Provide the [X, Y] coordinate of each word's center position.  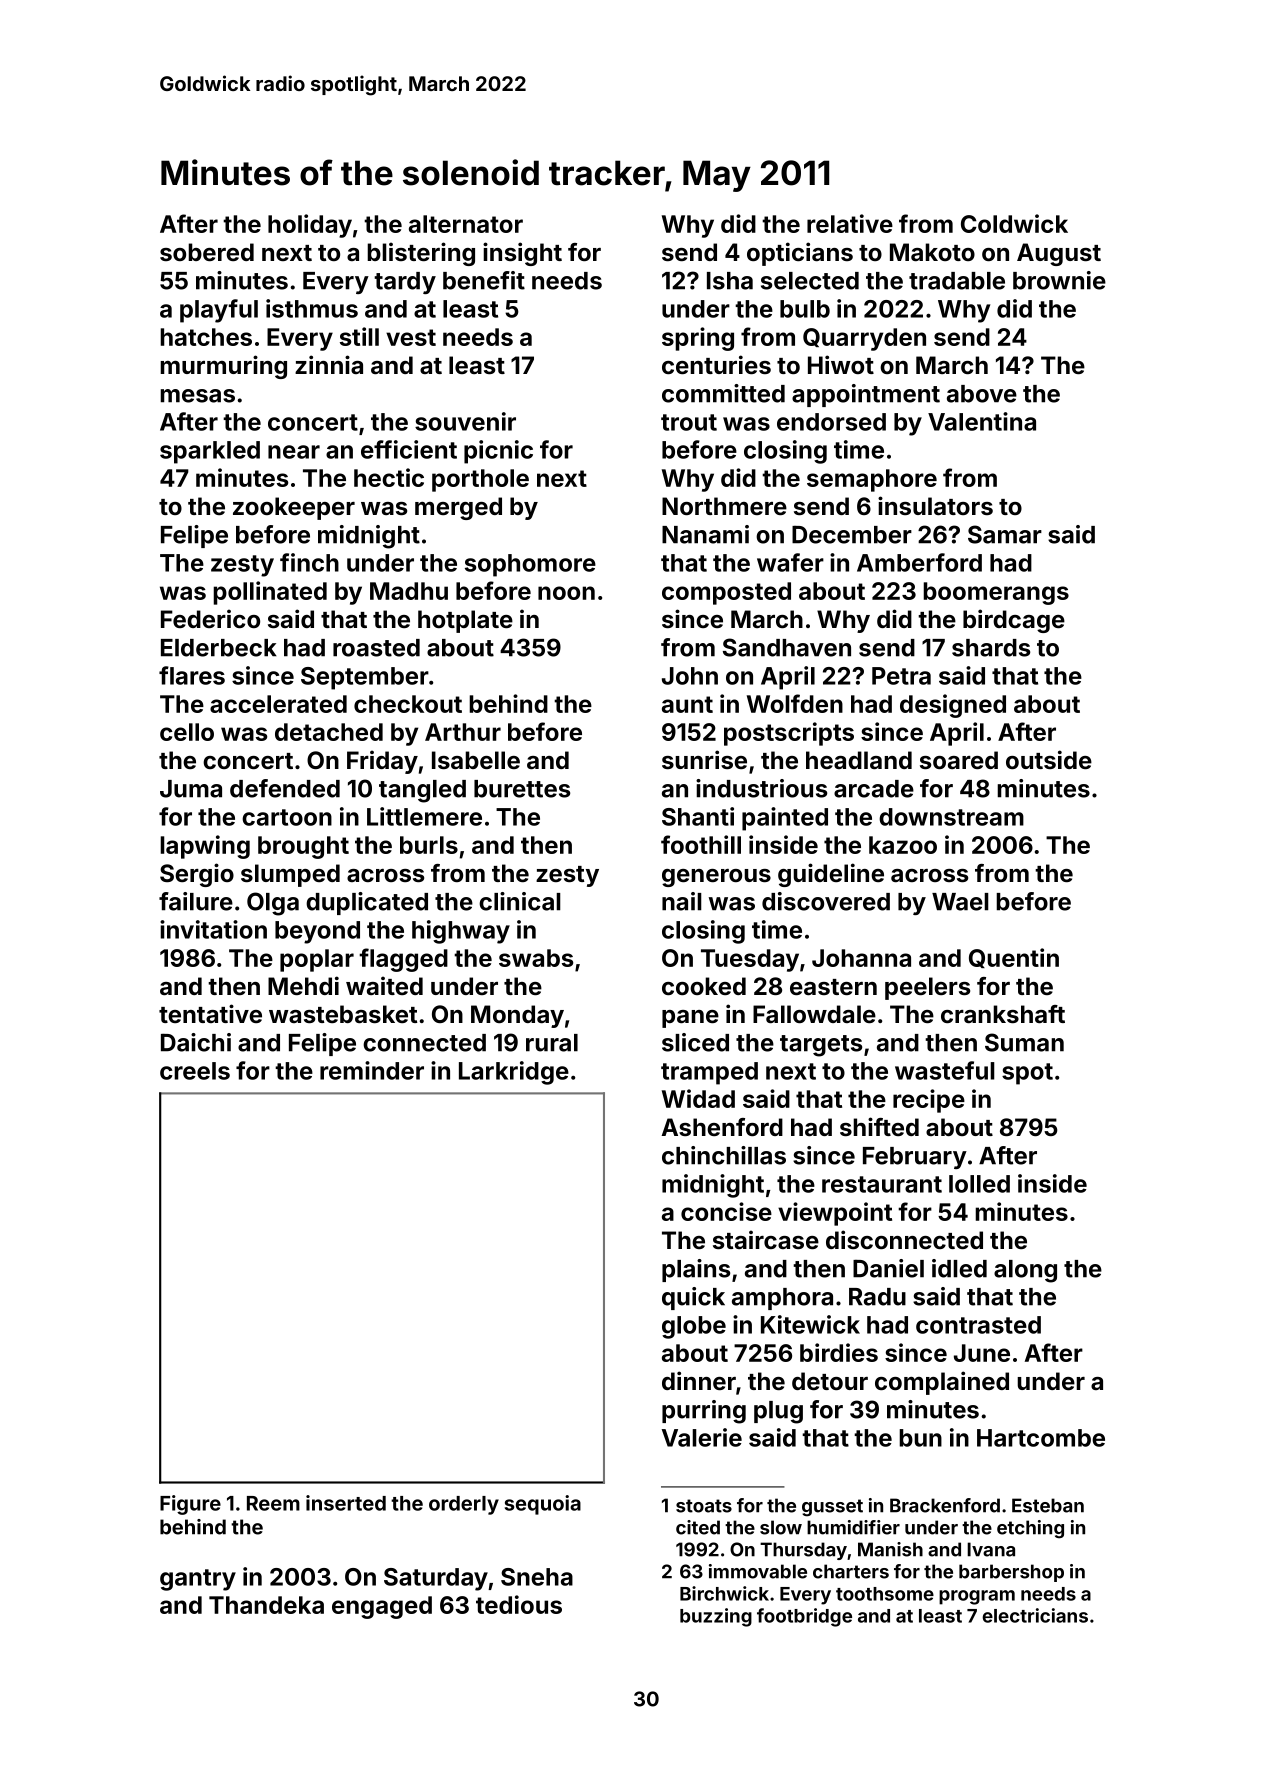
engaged [382, 1607]
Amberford [919, 562]
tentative [210, 1013]
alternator [466, 224]
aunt [687, 704]
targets [821, 1046]
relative [850, 223]
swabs [536, 958]
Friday [382, 762]
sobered [207, 252]
